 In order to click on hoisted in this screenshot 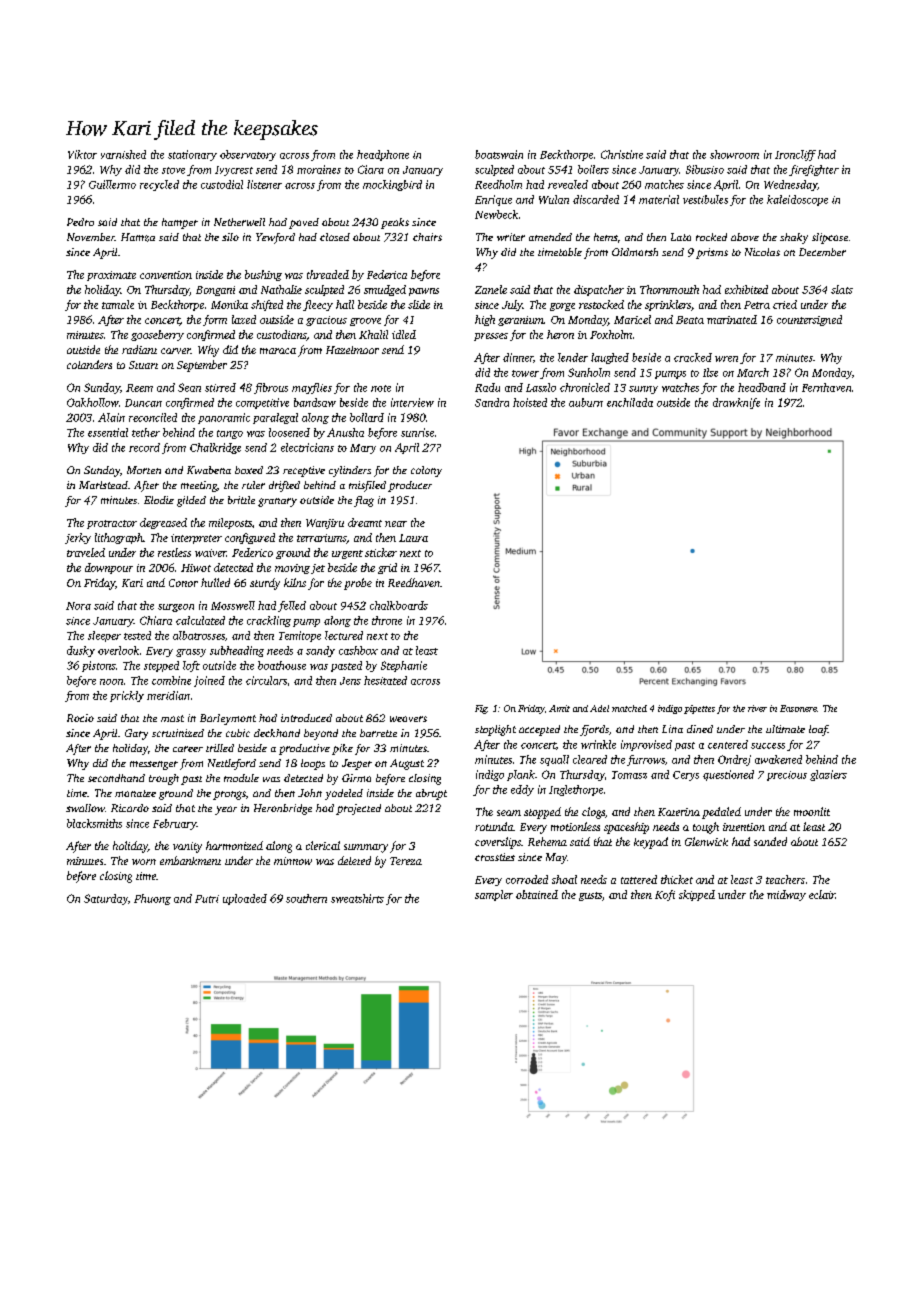, I will do `click(530, 402)`.
